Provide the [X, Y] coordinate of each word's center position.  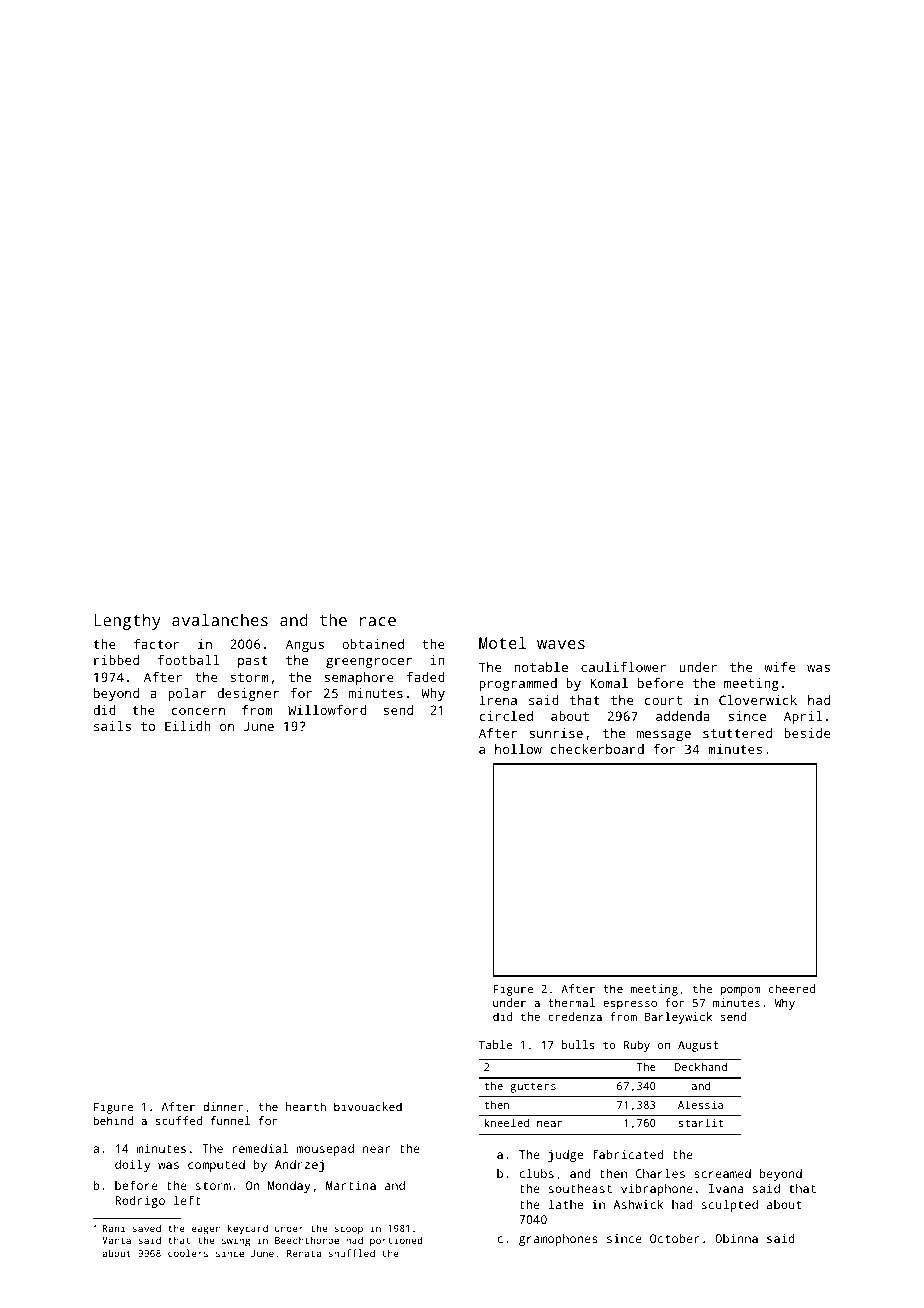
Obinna [736, 1238]
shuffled [352, 1253]
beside [807, 733]
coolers [188, 1253]
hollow [518, 749]
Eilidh [188, 726]
